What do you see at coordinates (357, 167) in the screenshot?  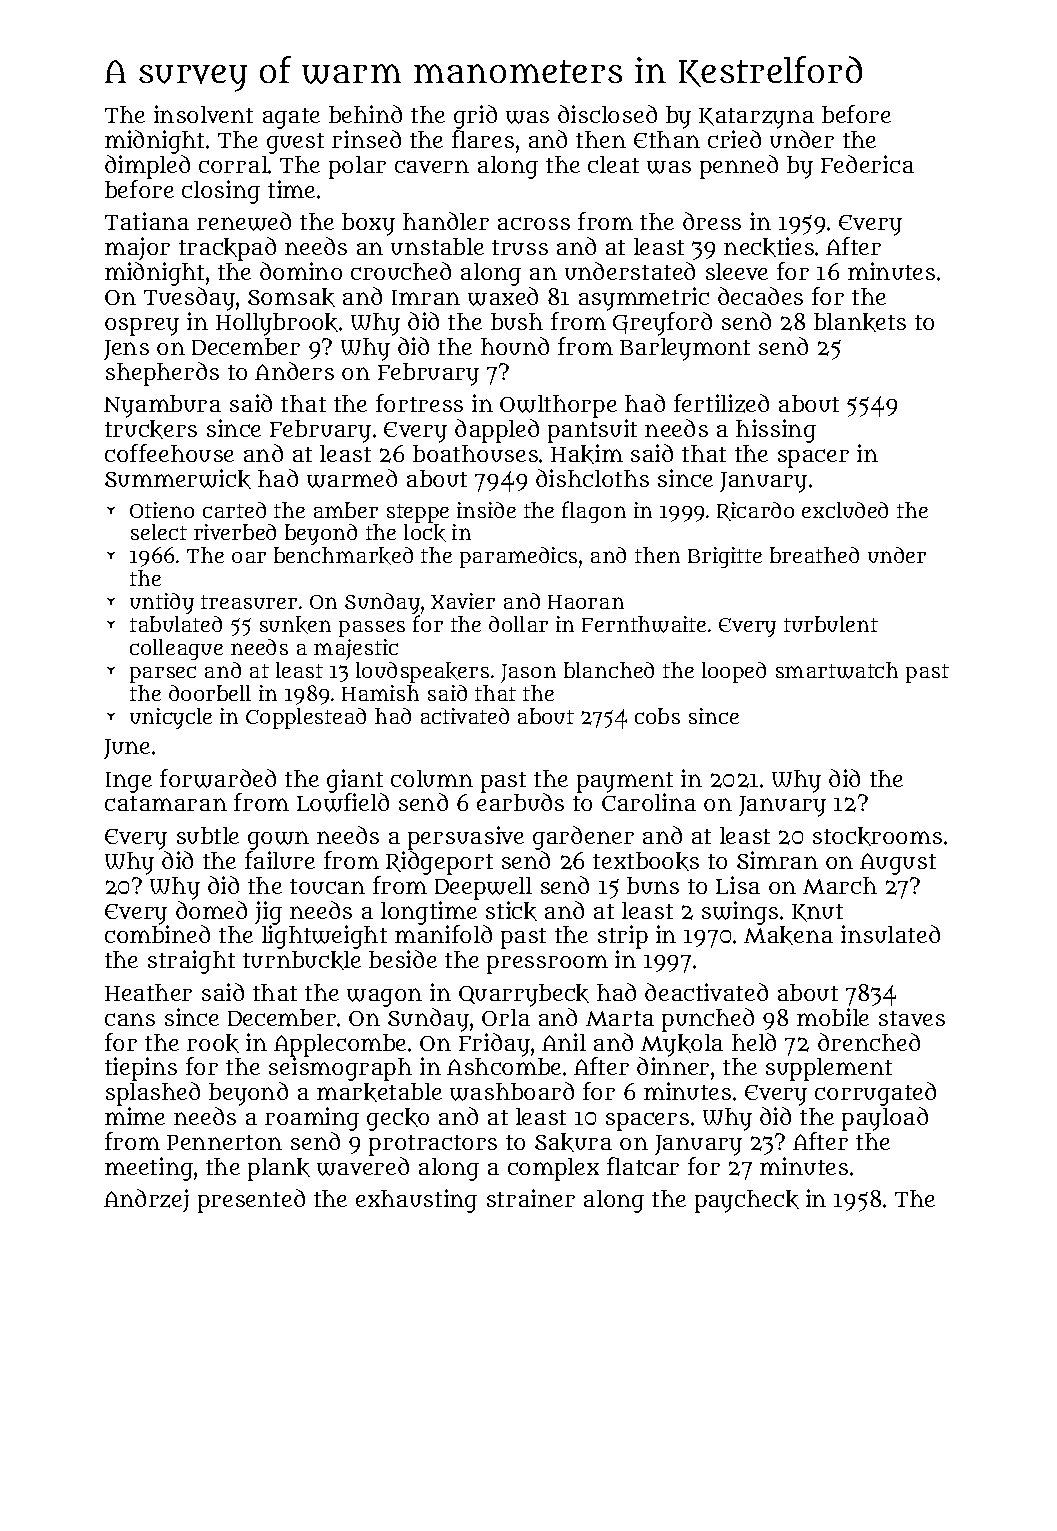 I see `polar` at bounding box center [357, 167].
